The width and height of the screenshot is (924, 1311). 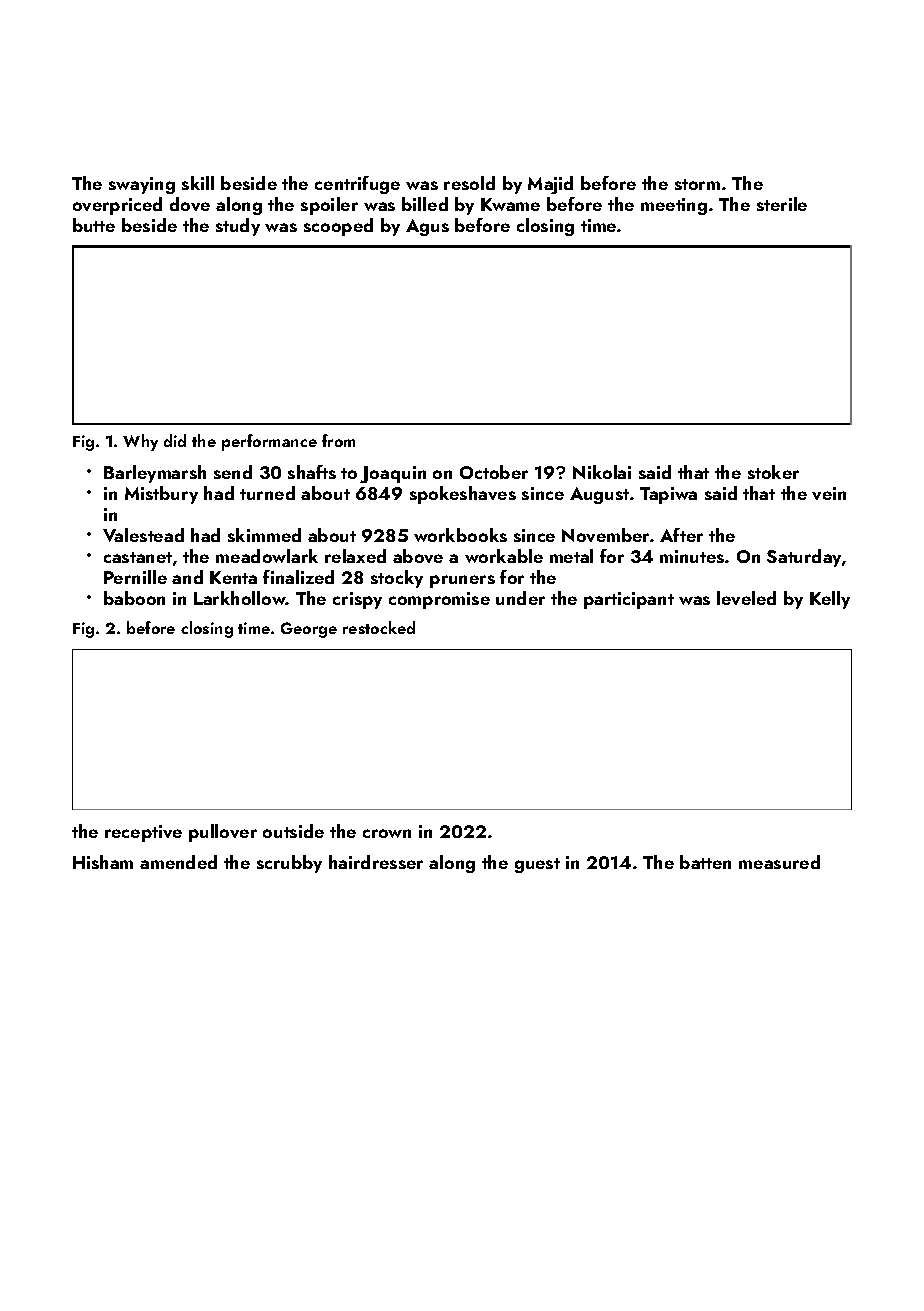 I want to click on George, so click(x=309, y=630).
